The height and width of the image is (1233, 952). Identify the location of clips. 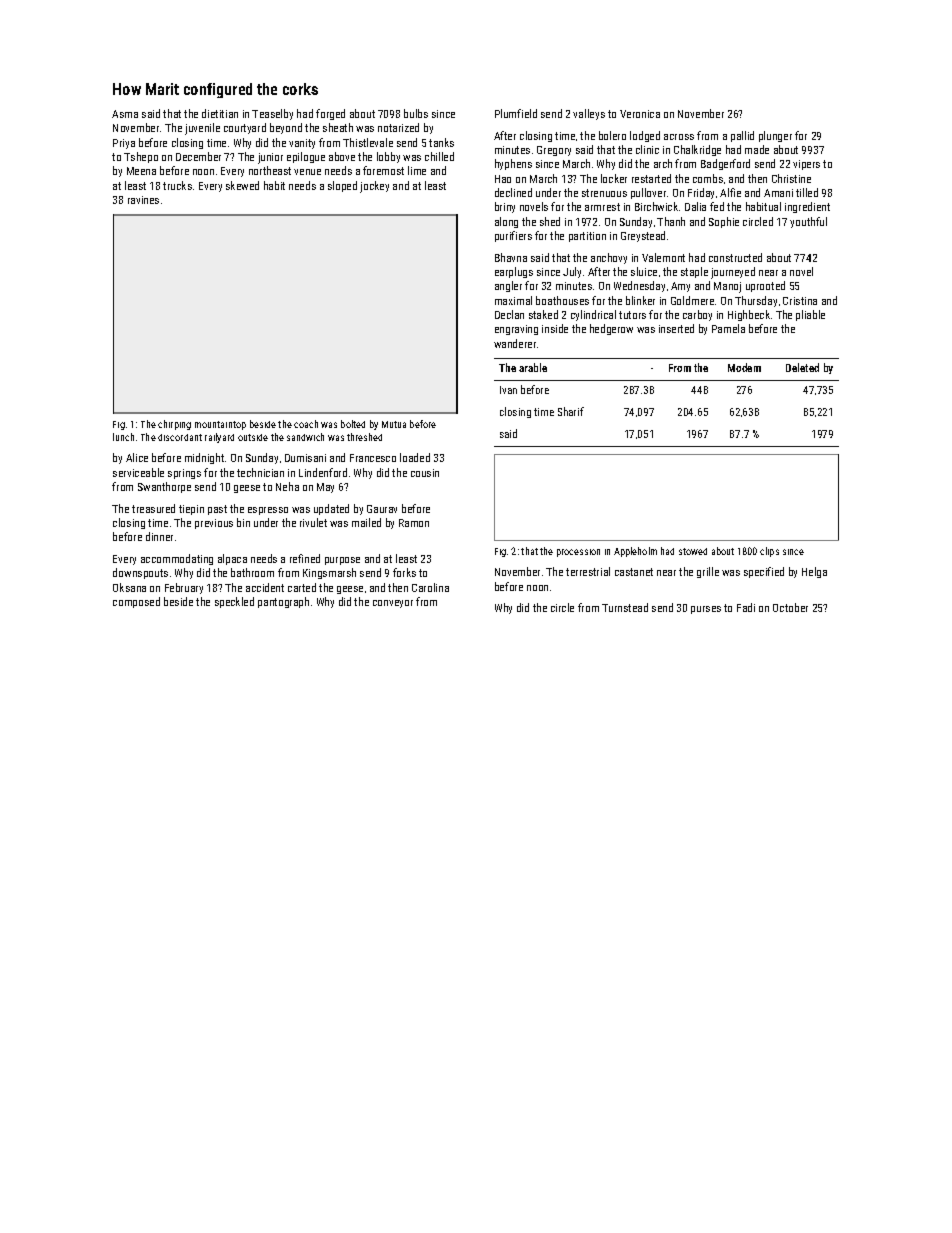
(769, 552).
